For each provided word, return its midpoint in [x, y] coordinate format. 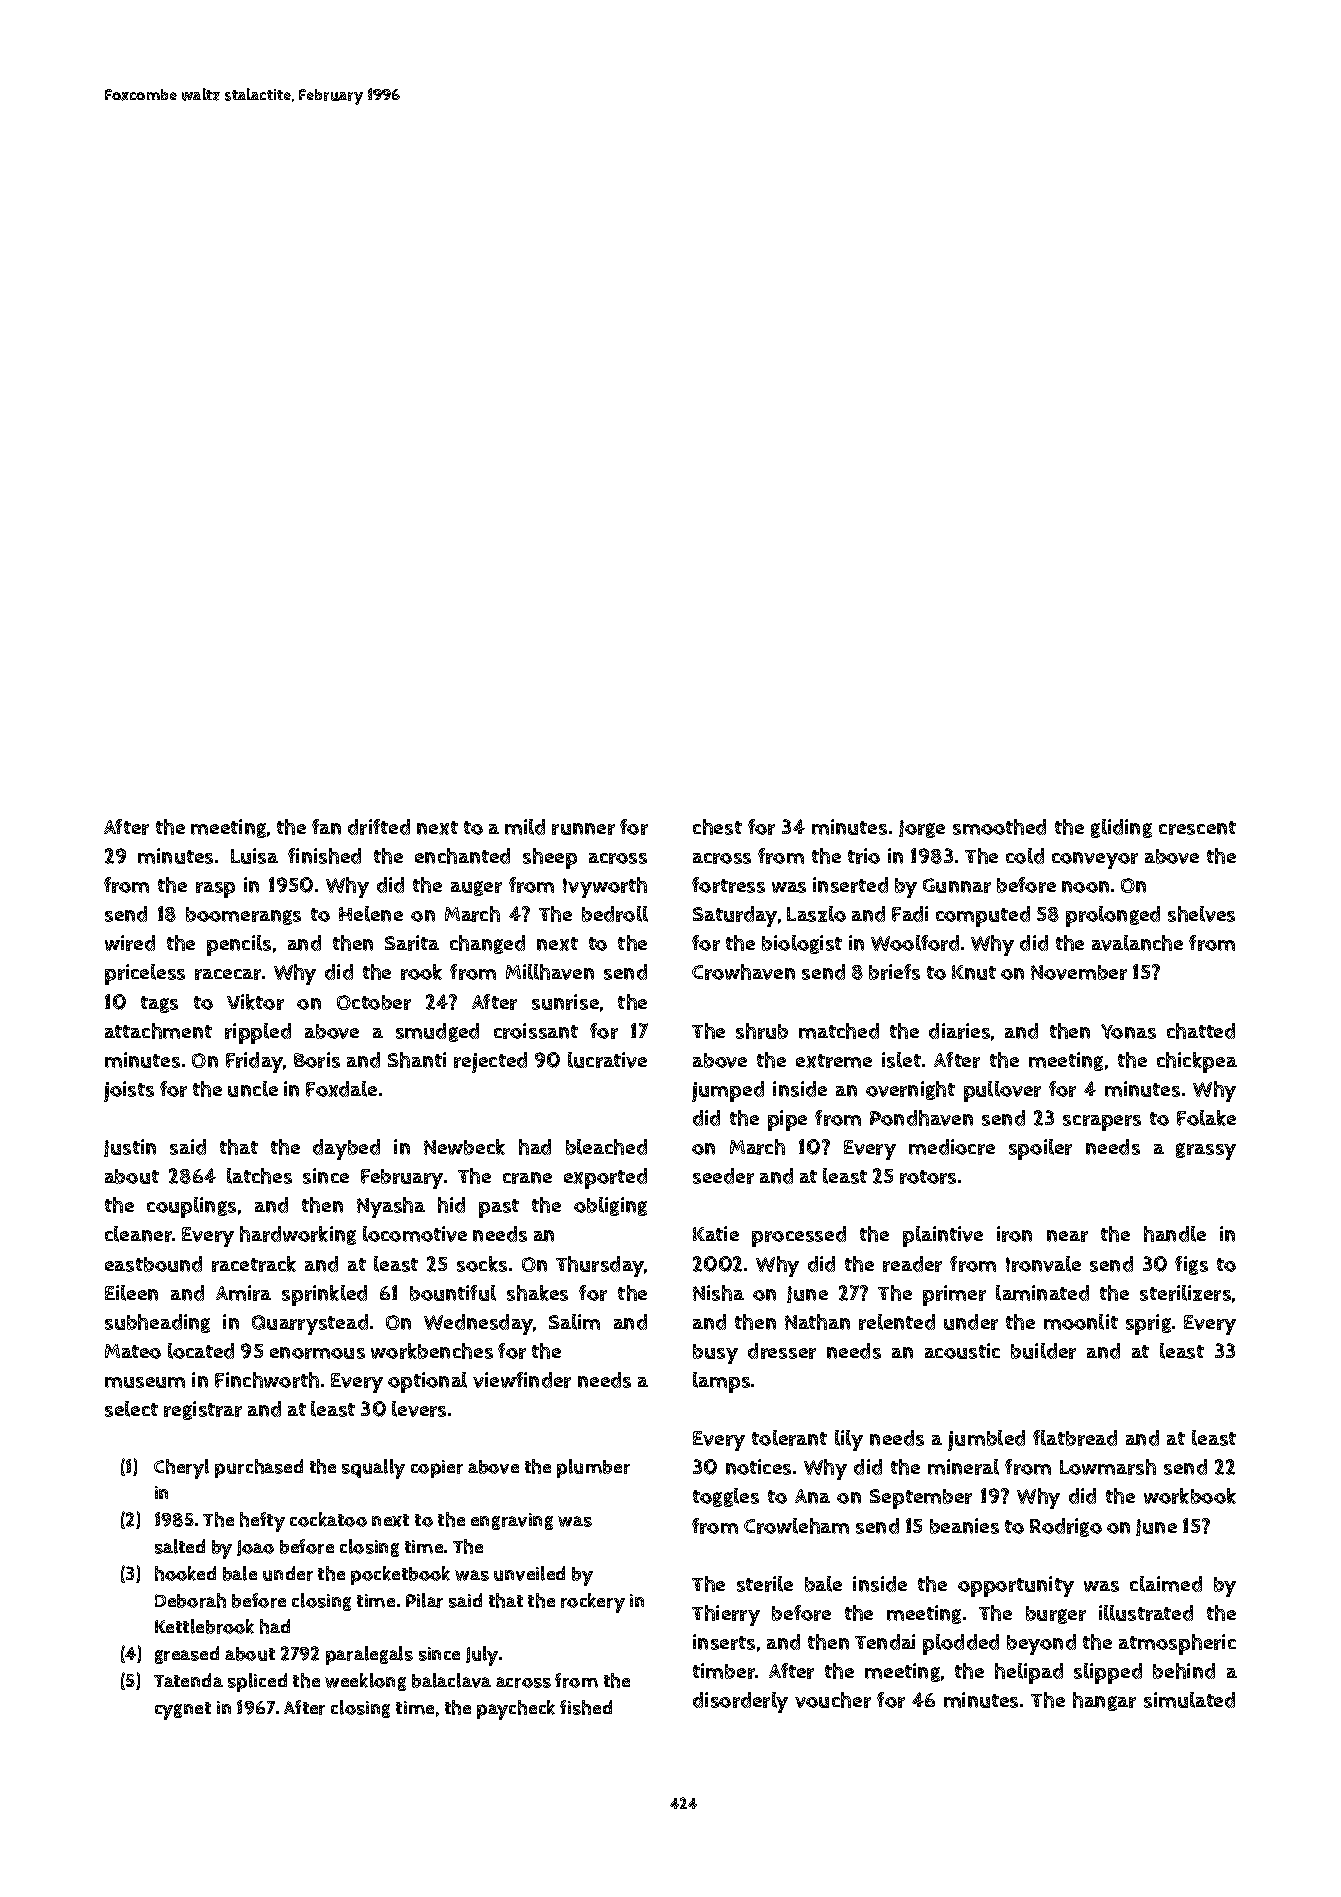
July [482, 1656]
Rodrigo [1066, 1527]
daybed [346, 1149]
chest [717, 827]
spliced [257, 1682]
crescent [1197, 828]
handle [1175, 1234]
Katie [716, 1233]
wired [130, 943]
